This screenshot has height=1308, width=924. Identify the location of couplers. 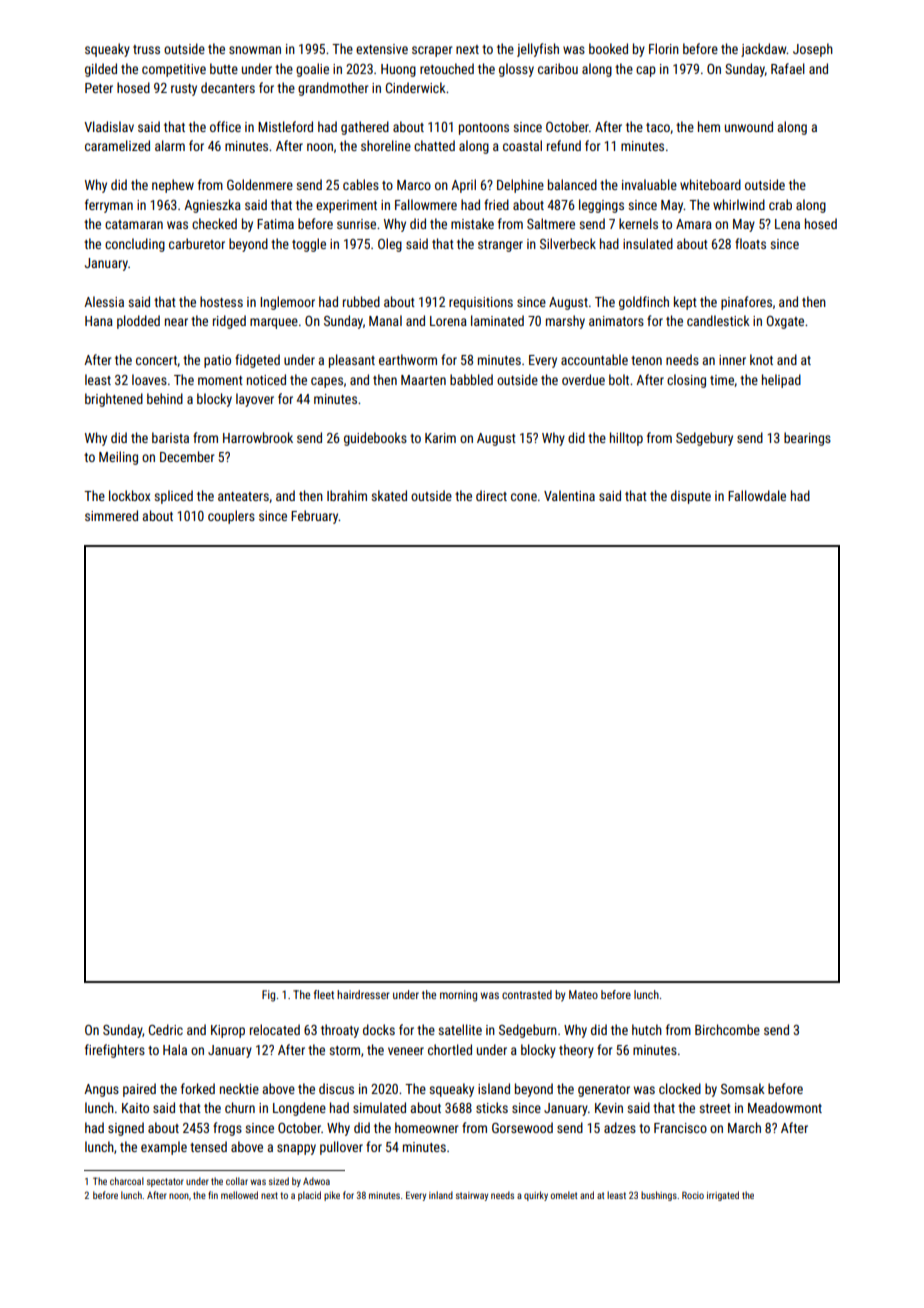
(231, 517).
